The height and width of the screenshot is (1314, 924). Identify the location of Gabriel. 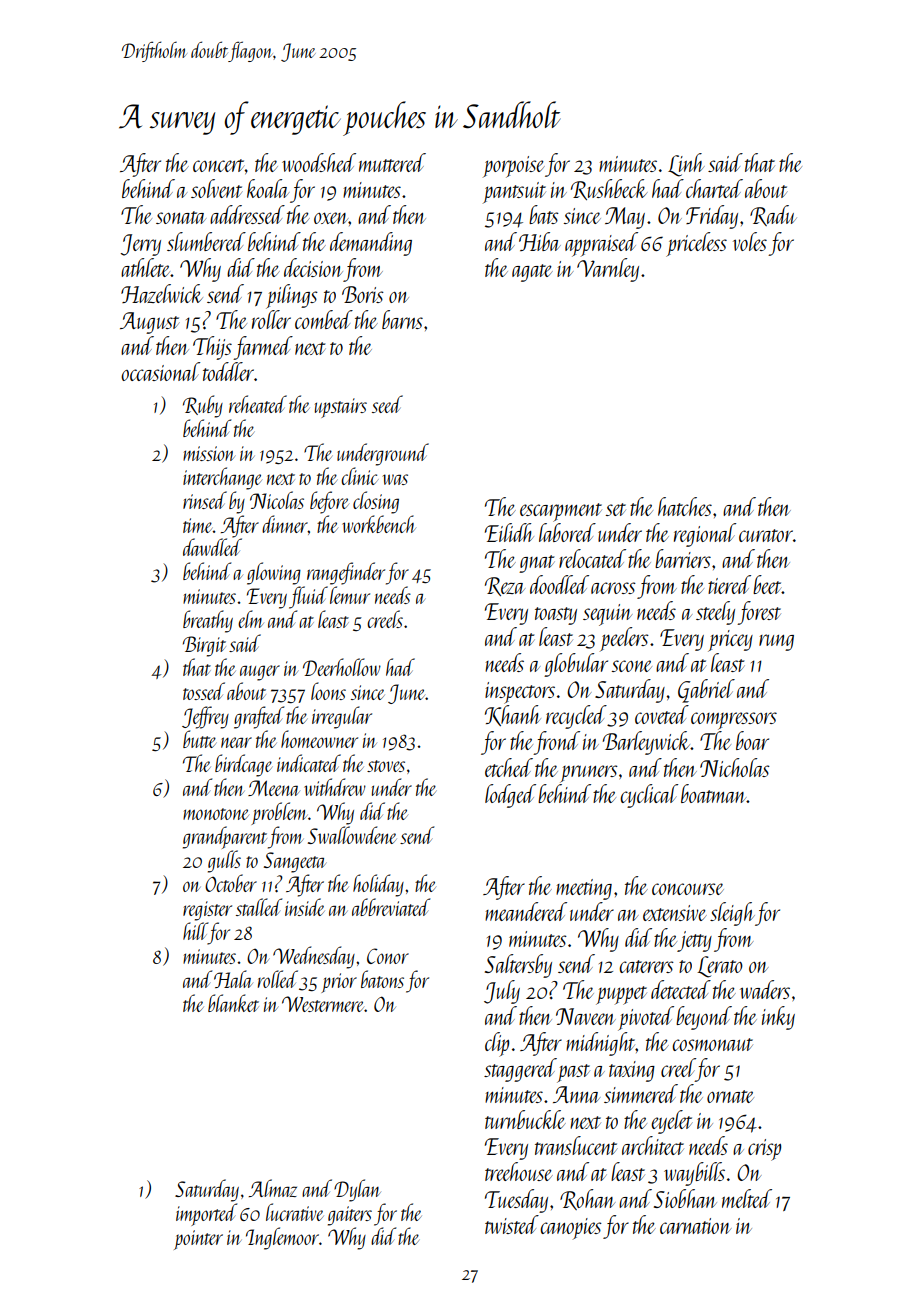
(706, 691).
